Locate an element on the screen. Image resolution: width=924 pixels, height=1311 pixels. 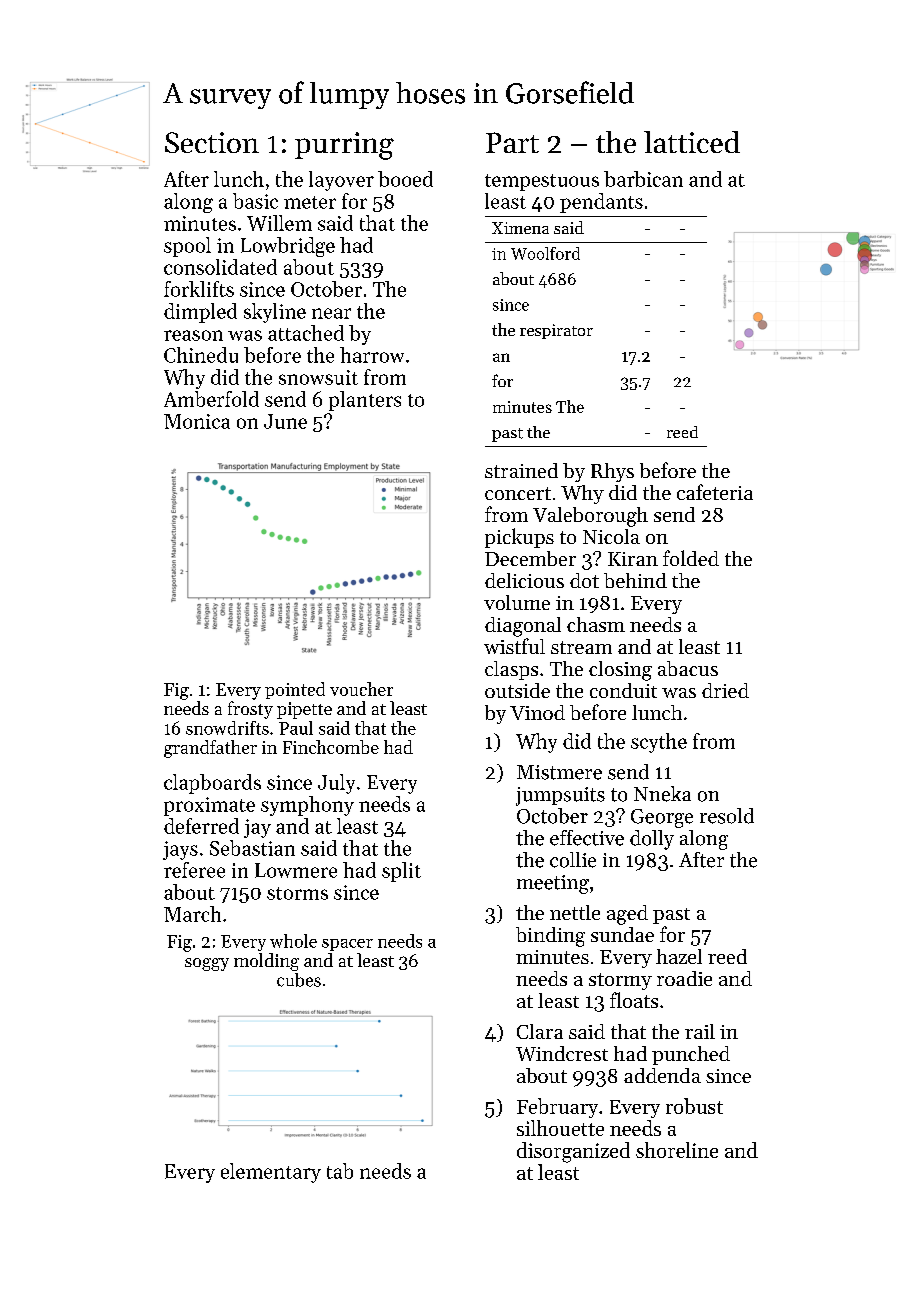
disorganized is located at coordinates (573, 1152).
